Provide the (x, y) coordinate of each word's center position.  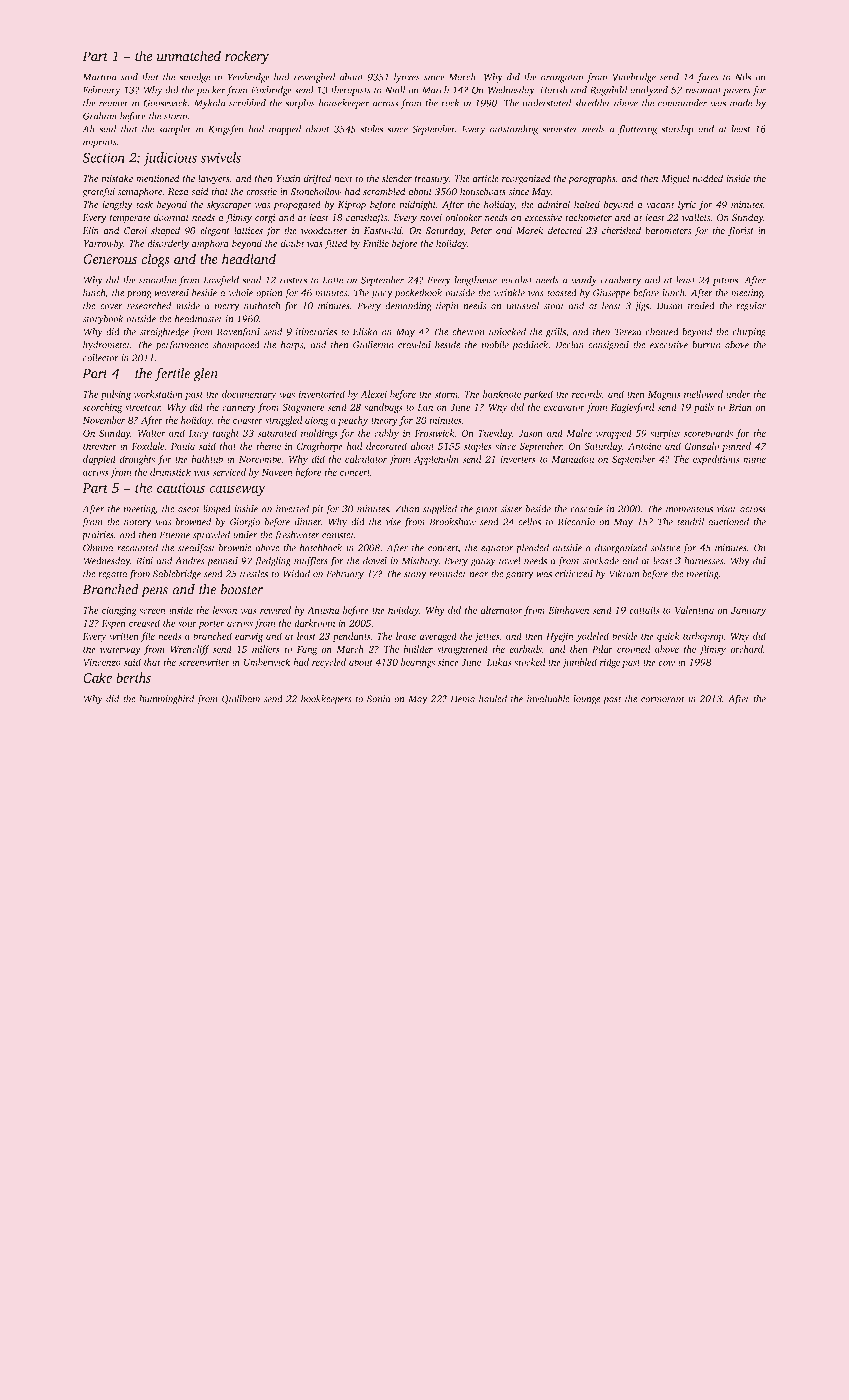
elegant (215, 231)
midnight (418, 205)
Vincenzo (102, 662)
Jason (530, 433)
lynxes (407, 78)
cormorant (663, 699)
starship (677, 130)
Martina (99, 77)
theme (269, 446)
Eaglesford (632, 408)
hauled (493, 698)
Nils (743, 77)
